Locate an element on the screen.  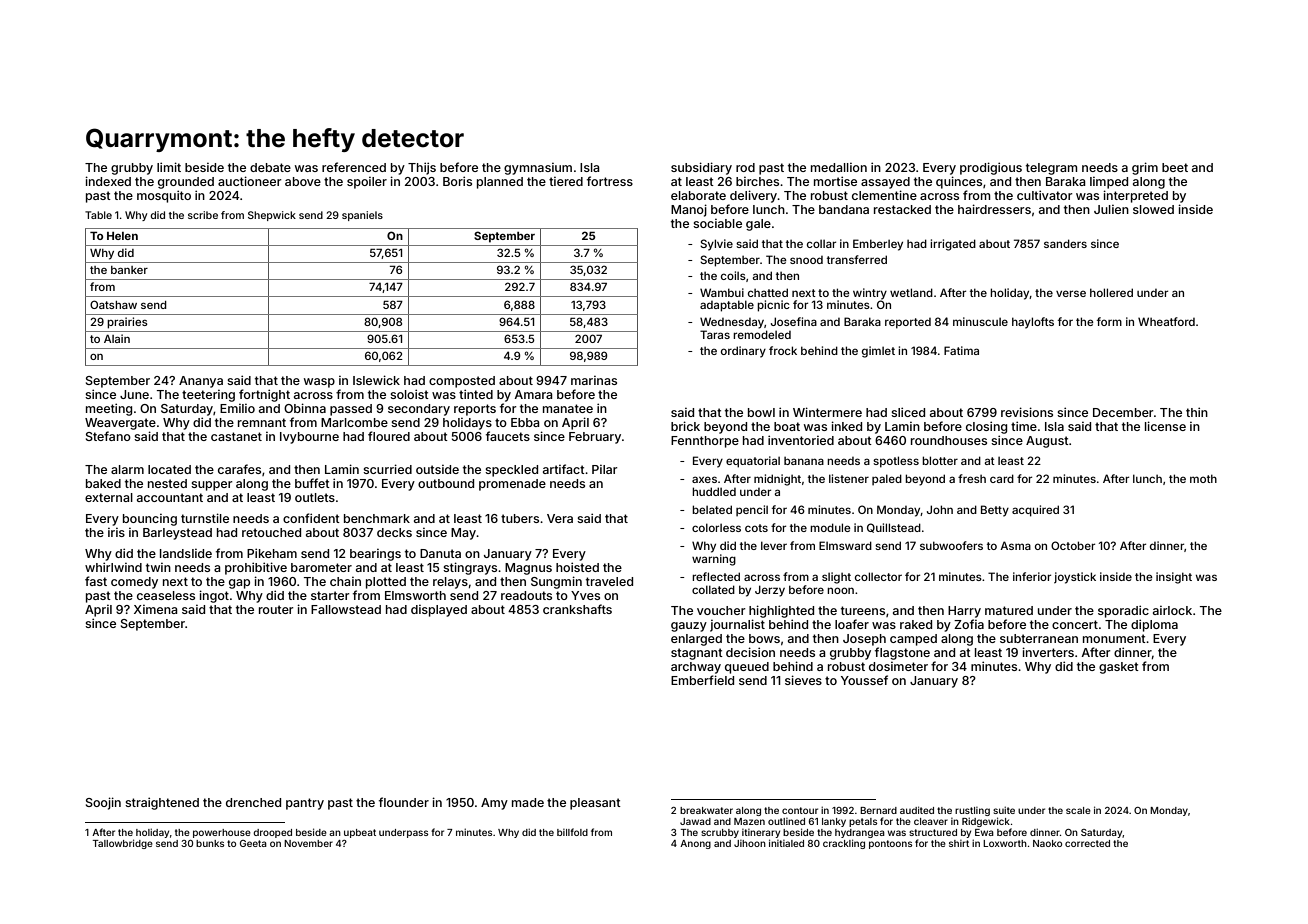
Wambui is located at coordinates (722, 292).
